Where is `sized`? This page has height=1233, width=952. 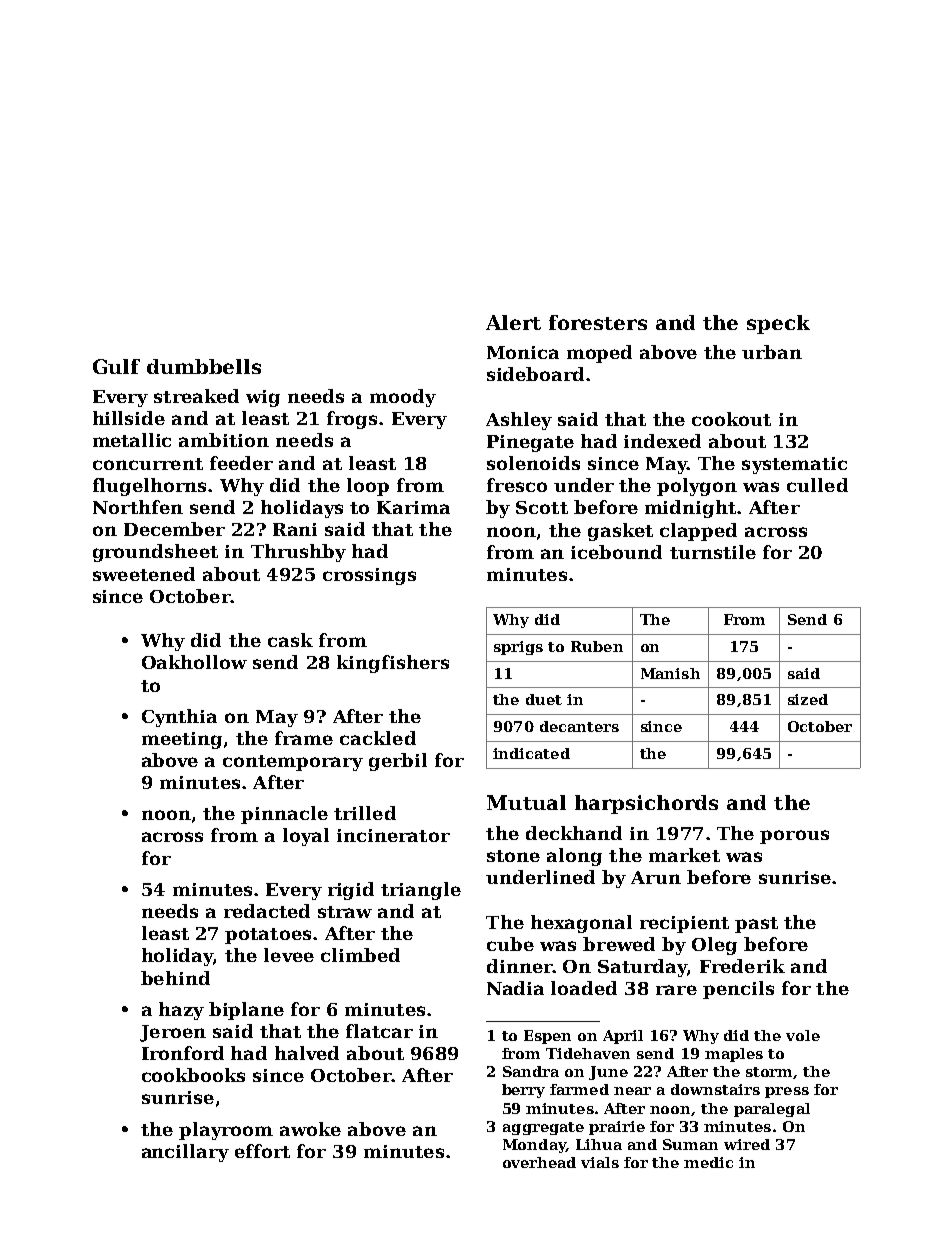
sized is located at coordinates (808, 699).
